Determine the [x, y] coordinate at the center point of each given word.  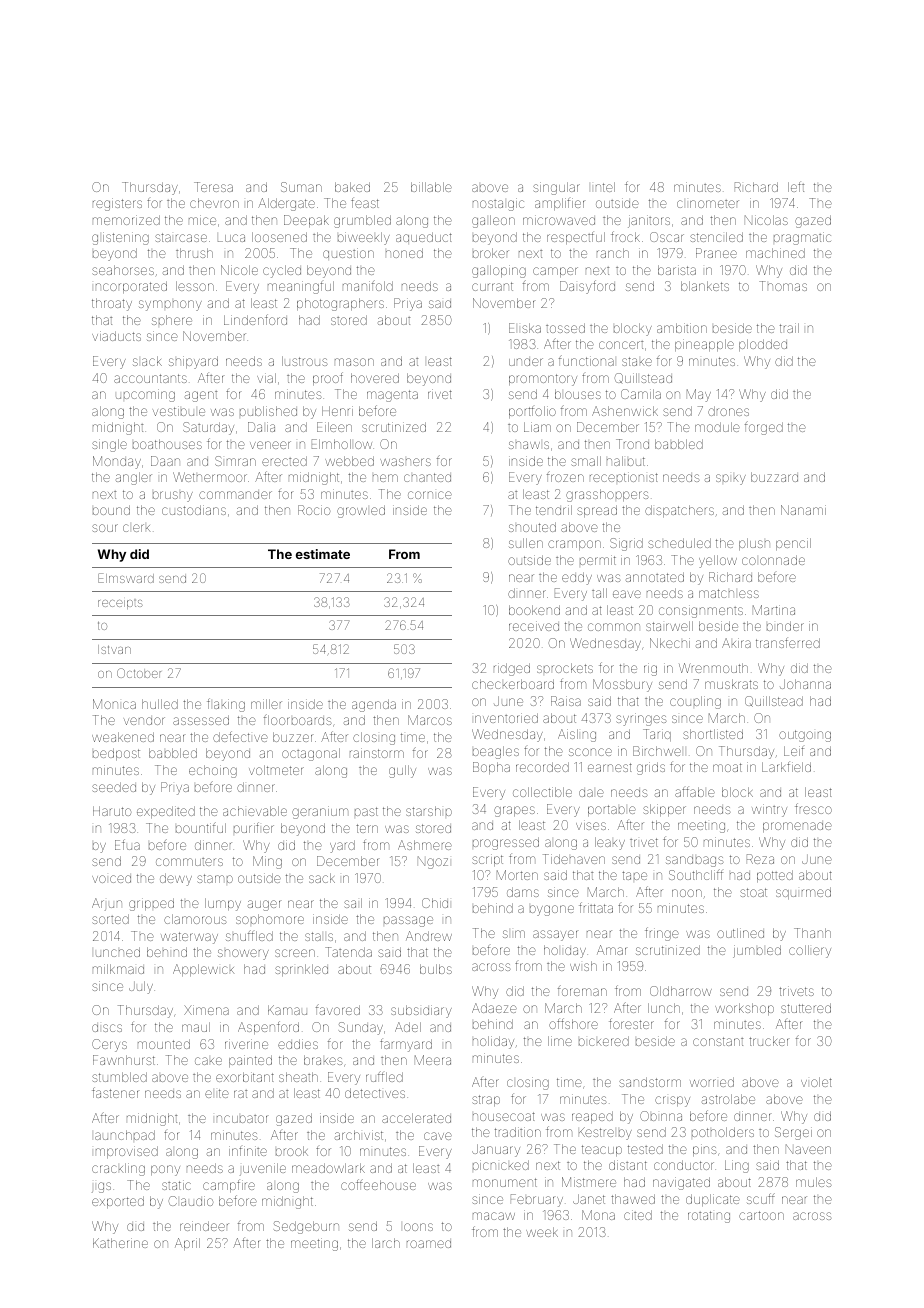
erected [284, 461]
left [796, 187]
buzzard [774, 477]
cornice [430, 495]
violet [816, 1082]
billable [431, 187]
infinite [248, 1151]
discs [107, 1028]
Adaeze [494, 1008]
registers [117, 204]
